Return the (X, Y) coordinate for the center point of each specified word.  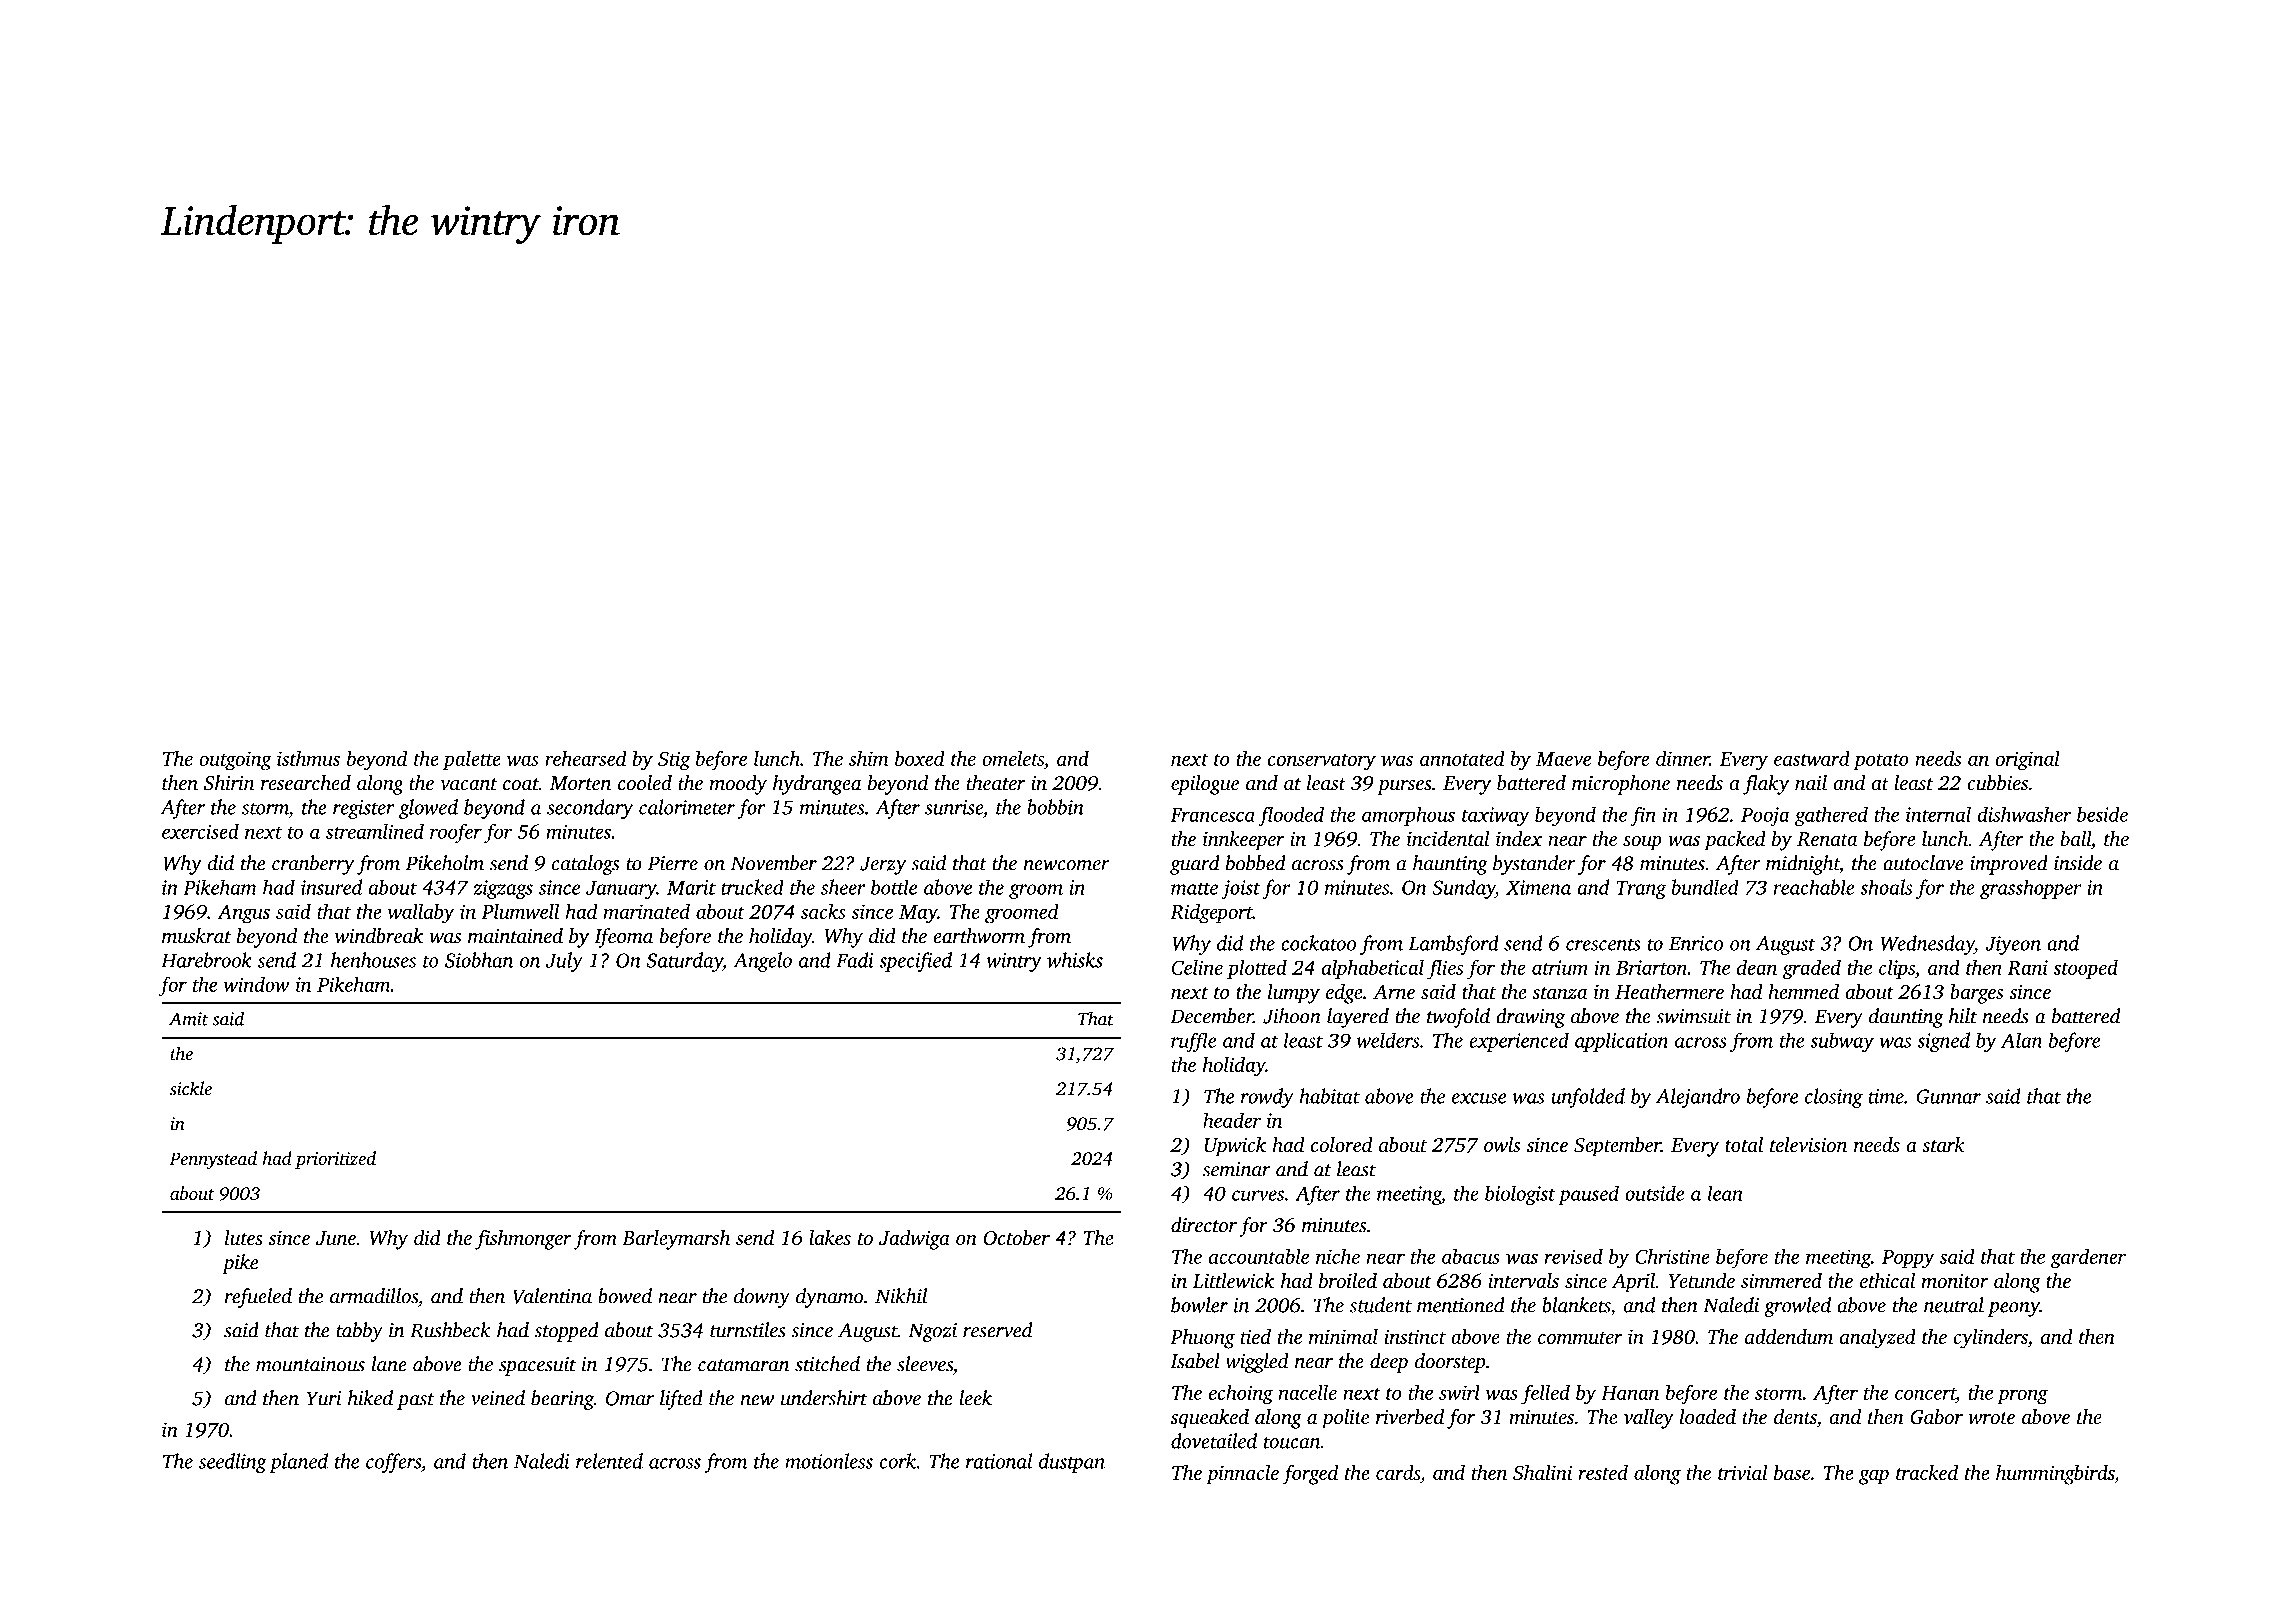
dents (1795, 1416)
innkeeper (1244, 841)
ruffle (1193, 1042)
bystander (1534, 865)
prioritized (335, 1160)
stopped (566, 1332)
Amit (188, 1019)
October (1016, 1238)
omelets (1013, 758)
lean (1725, 1193)
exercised (200, 831)
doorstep (1450, 1363)
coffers (393, 1463)
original (2027, 761)
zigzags (503, 889)
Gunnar (1948, 1096)
